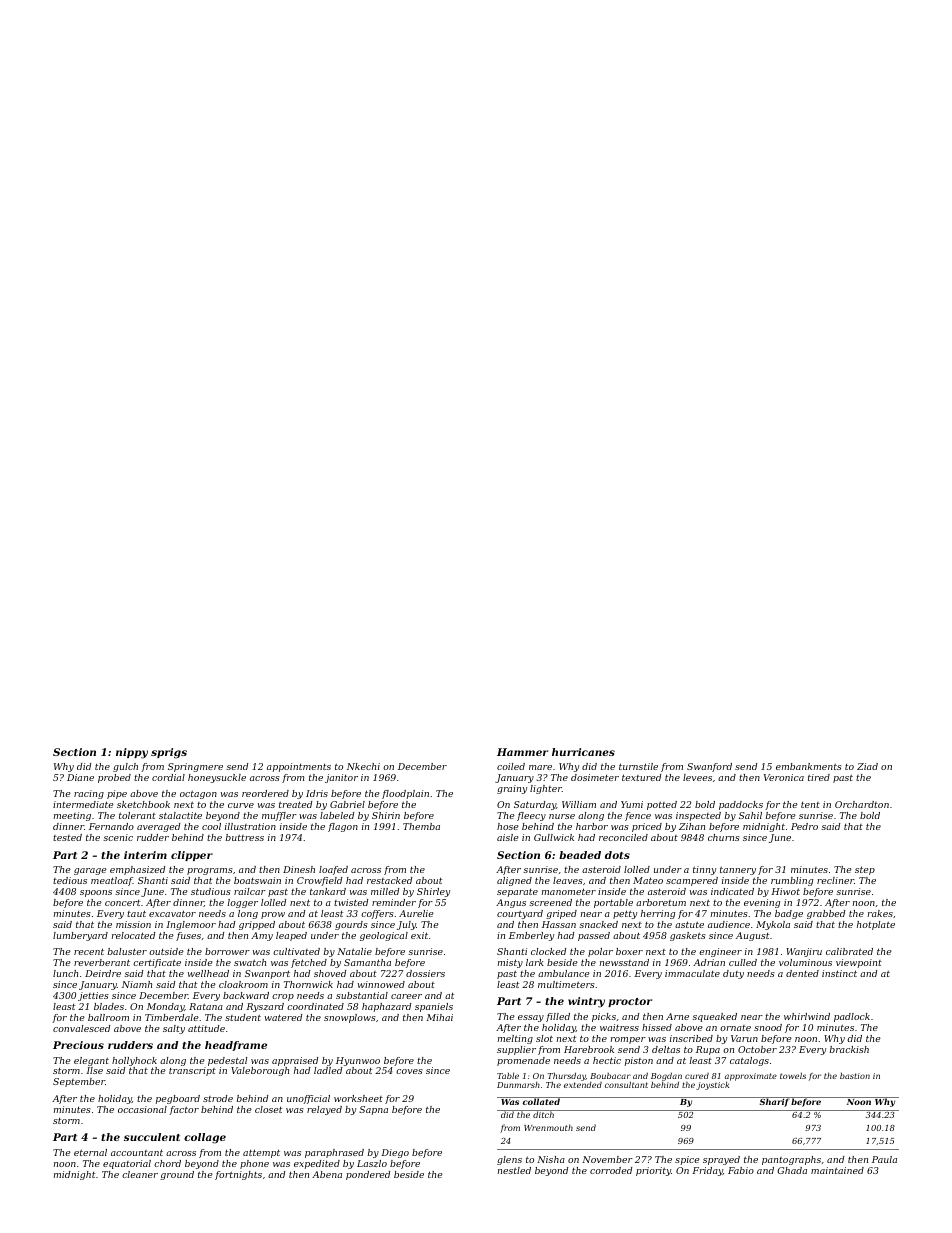  I want to click on promenade, so click(523, 1061).
